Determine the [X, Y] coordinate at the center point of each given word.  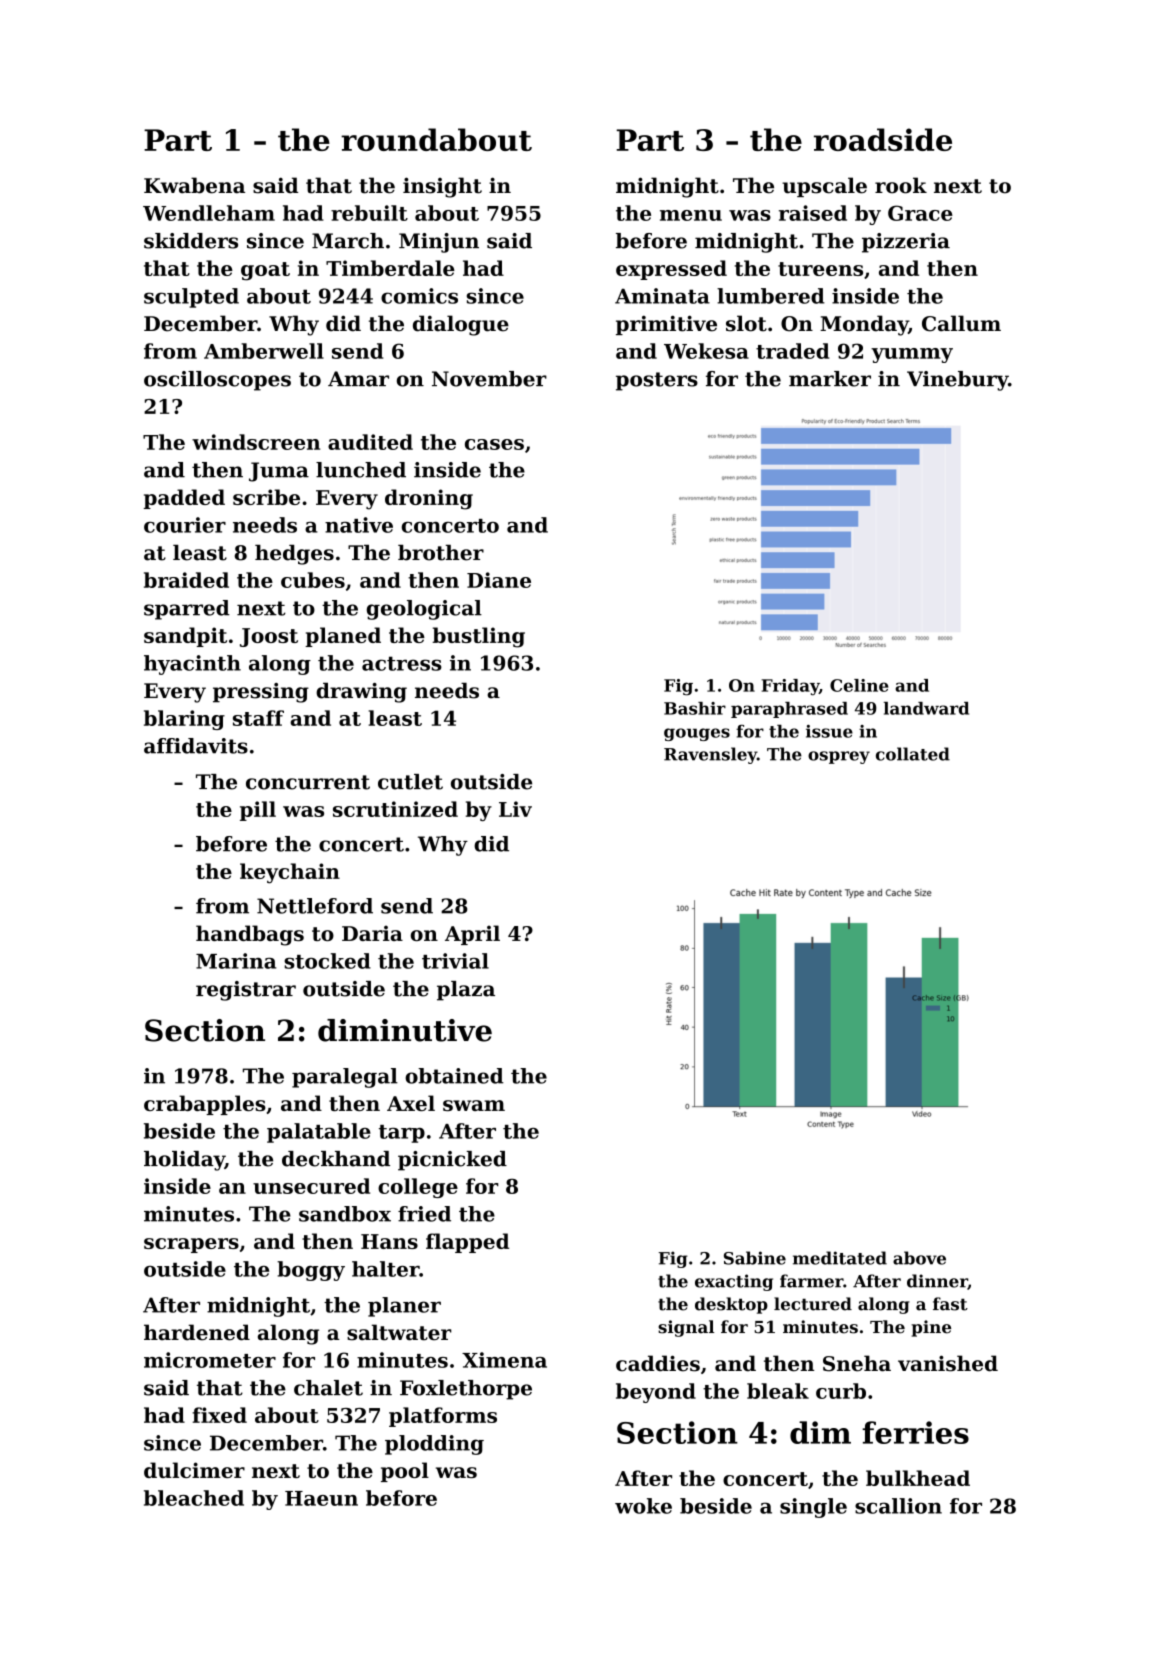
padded [184, 499]
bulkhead [918, 1478]
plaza [466, 991]
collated [913, 754]
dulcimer [194, 1470]
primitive [666, 325]
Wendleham [209, 213]
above [919, 1258]
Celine [859, 685]
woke [643, 1506]
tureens [820, 269]
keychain [290, 873]
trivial [455, 961]
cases [494, 444]
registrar [246, 991]
